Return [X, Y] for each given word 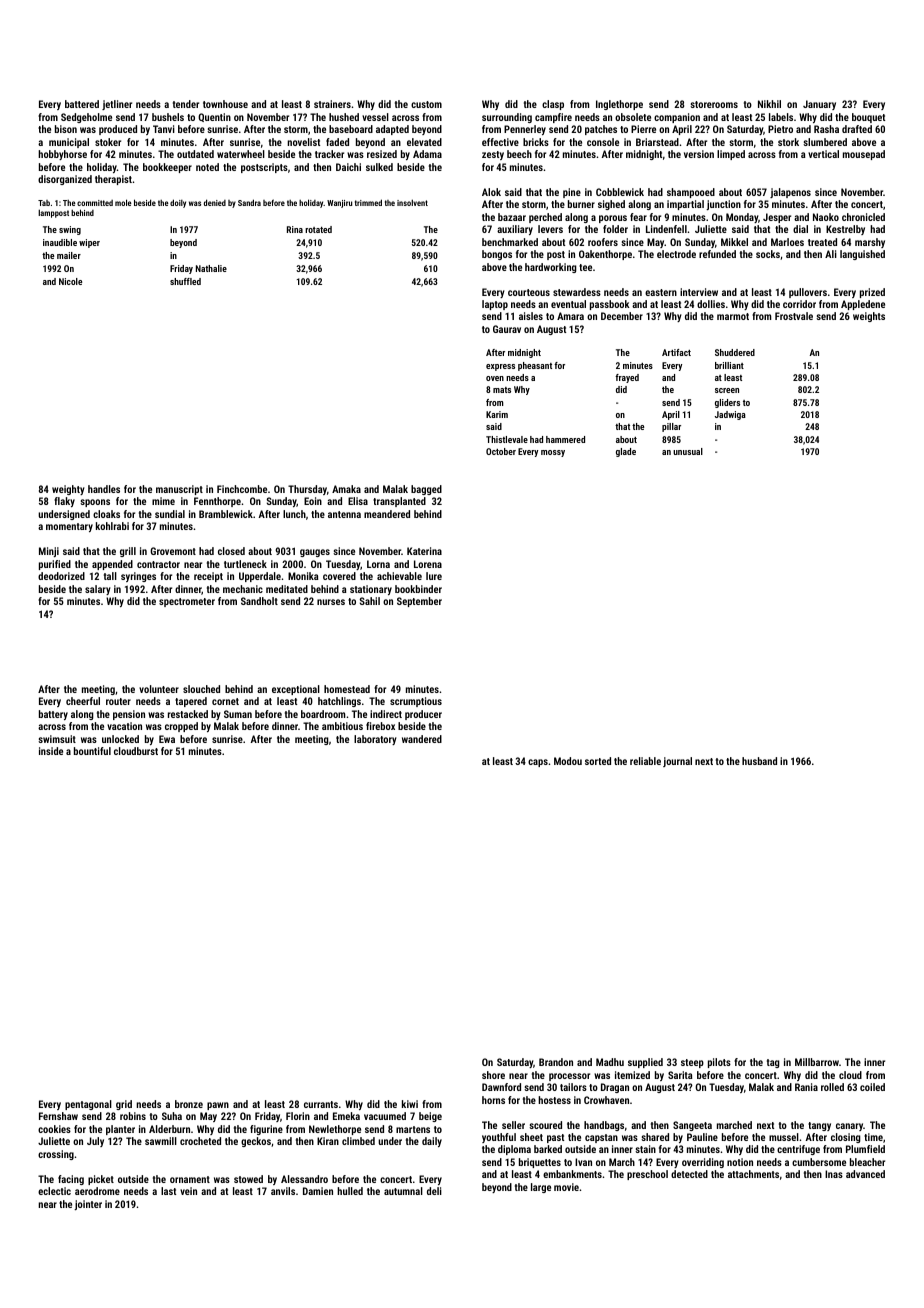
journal [677, 762]
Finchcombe [242, 489]
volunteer [159, 689]
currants [321, 1104]
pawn [218, 1106]
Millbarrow [817, 1062]
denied [215, 202]
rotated [318, 229]
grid [124, 1105]
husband [759, 761]
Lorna [378, 564]
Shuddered [735, 352]
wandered [422, 739]
